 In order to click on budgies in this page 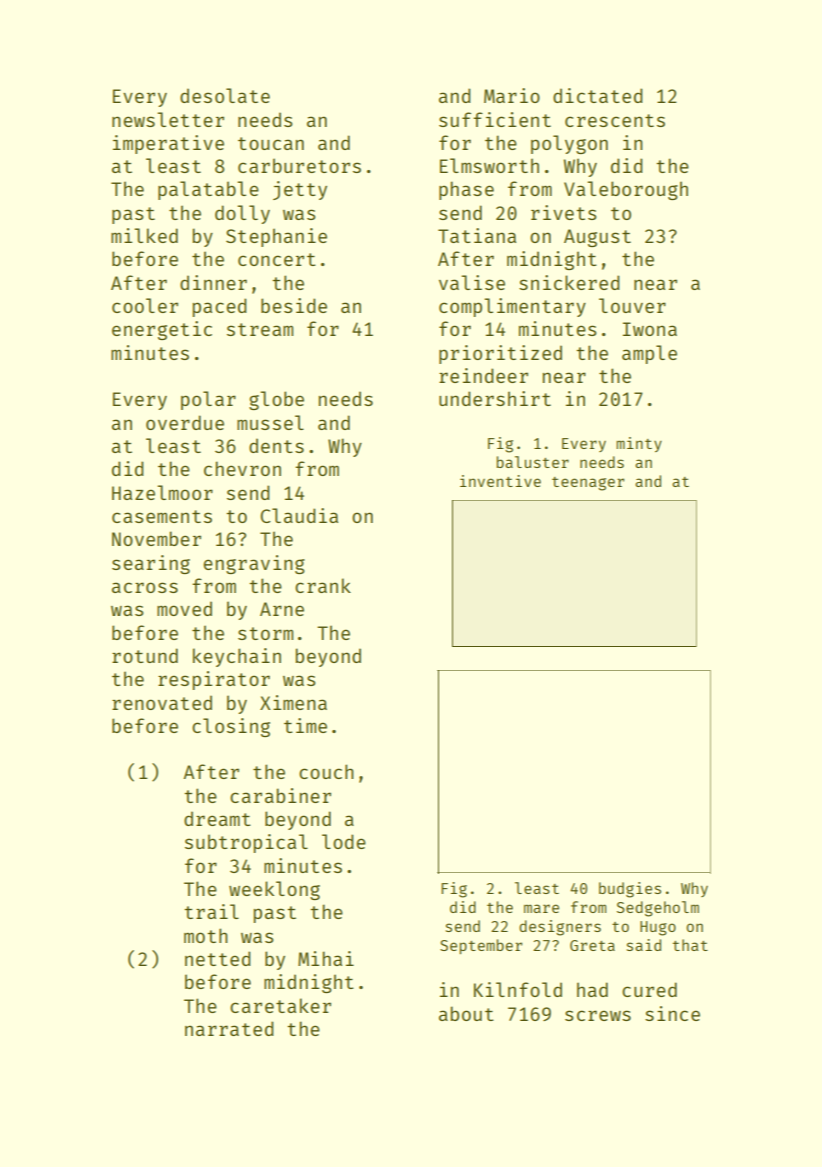, I will do `click(630, 890)`.
